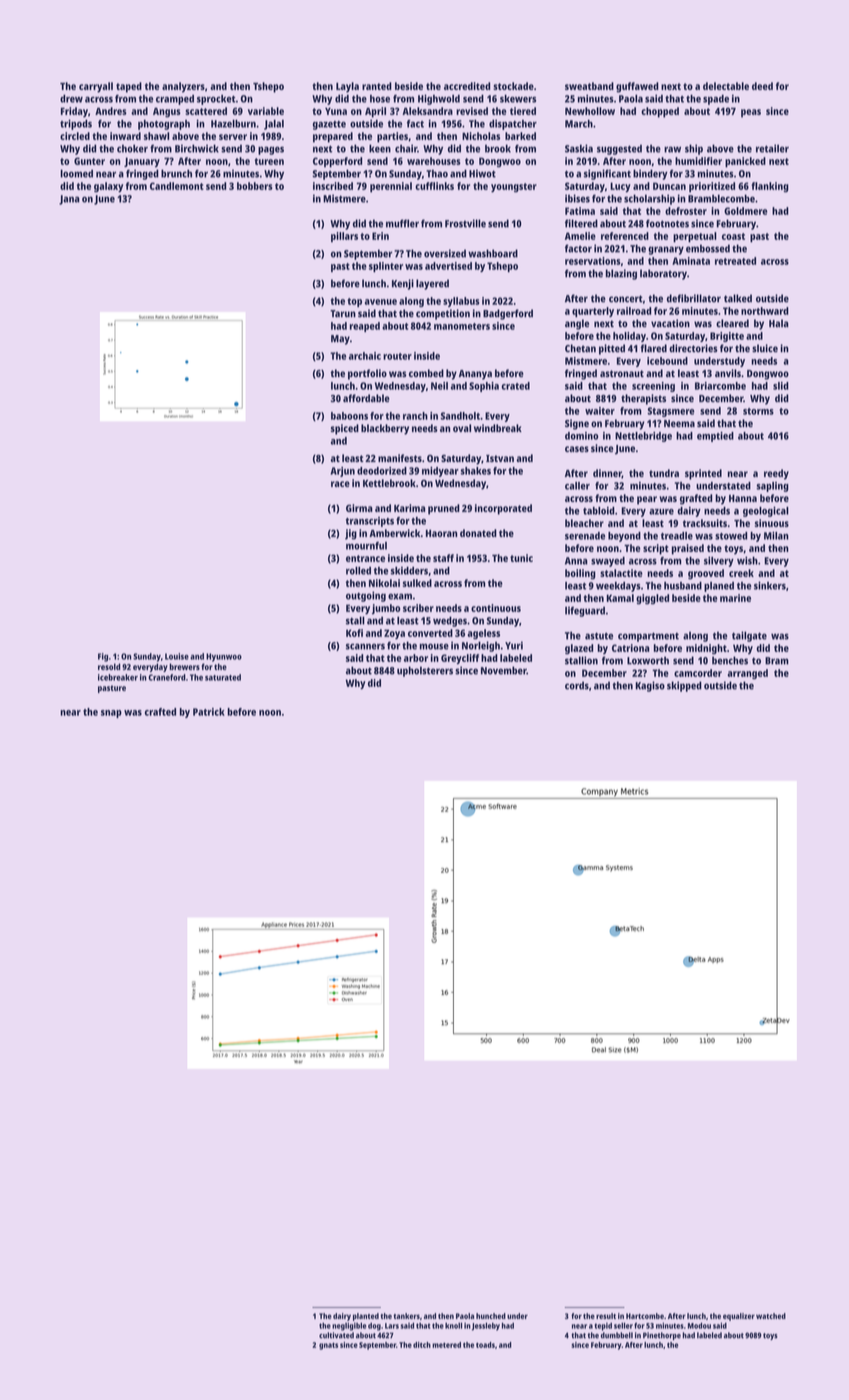 The width and height of the screenshot is (849, 1400). What do you see at coordinates (380, 148) in the screenshot?
I see `keen` at bounding box center [380, 148].
